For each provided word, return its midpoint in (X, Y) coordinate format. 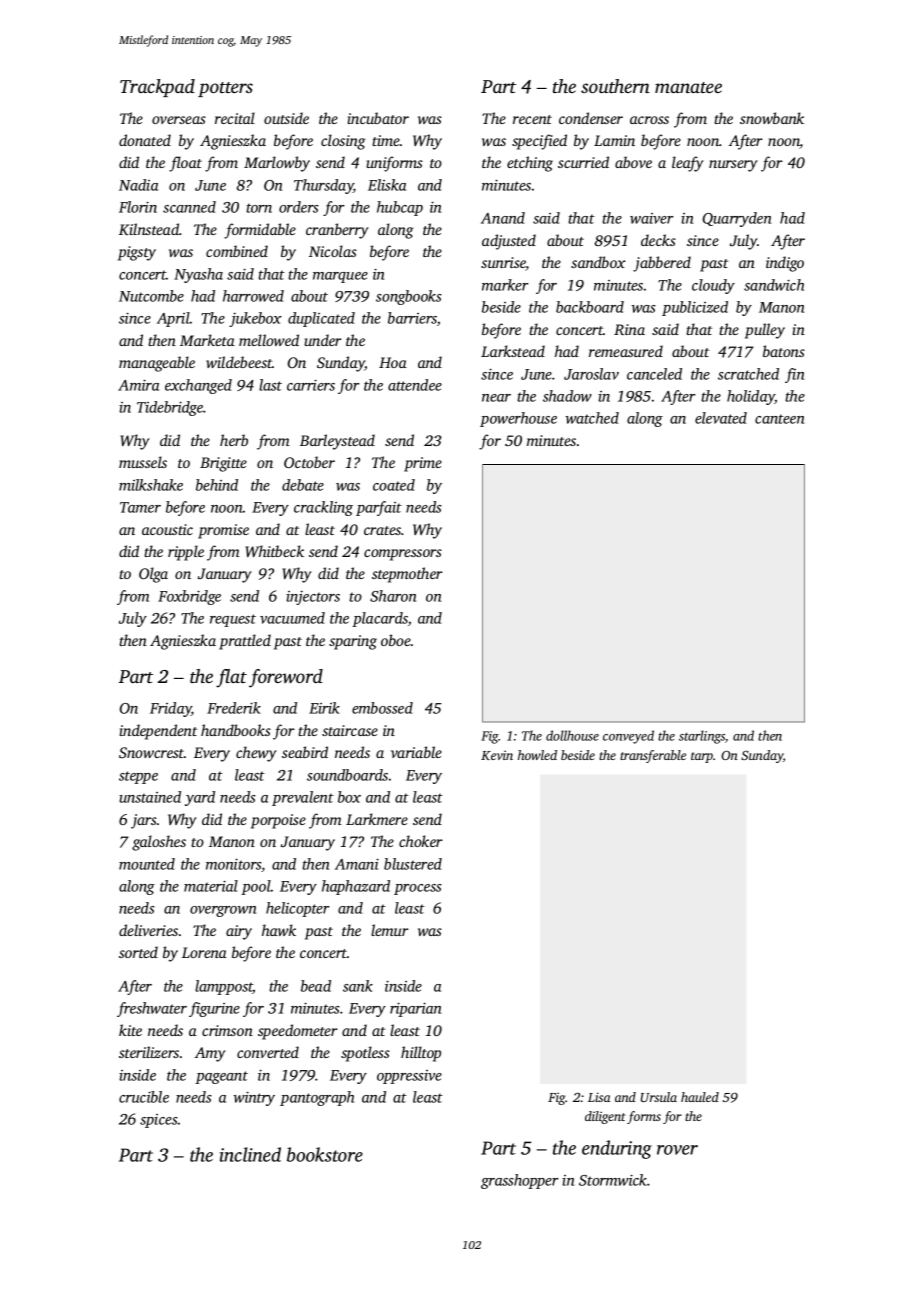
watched (592, 418)
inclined (250, 1154)
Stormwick (613, 1180)
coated (394, 485)
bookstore (325, 1154)
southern (615, 86)
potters (225, 89)
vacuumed (292, 618)
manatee (688, 87)
